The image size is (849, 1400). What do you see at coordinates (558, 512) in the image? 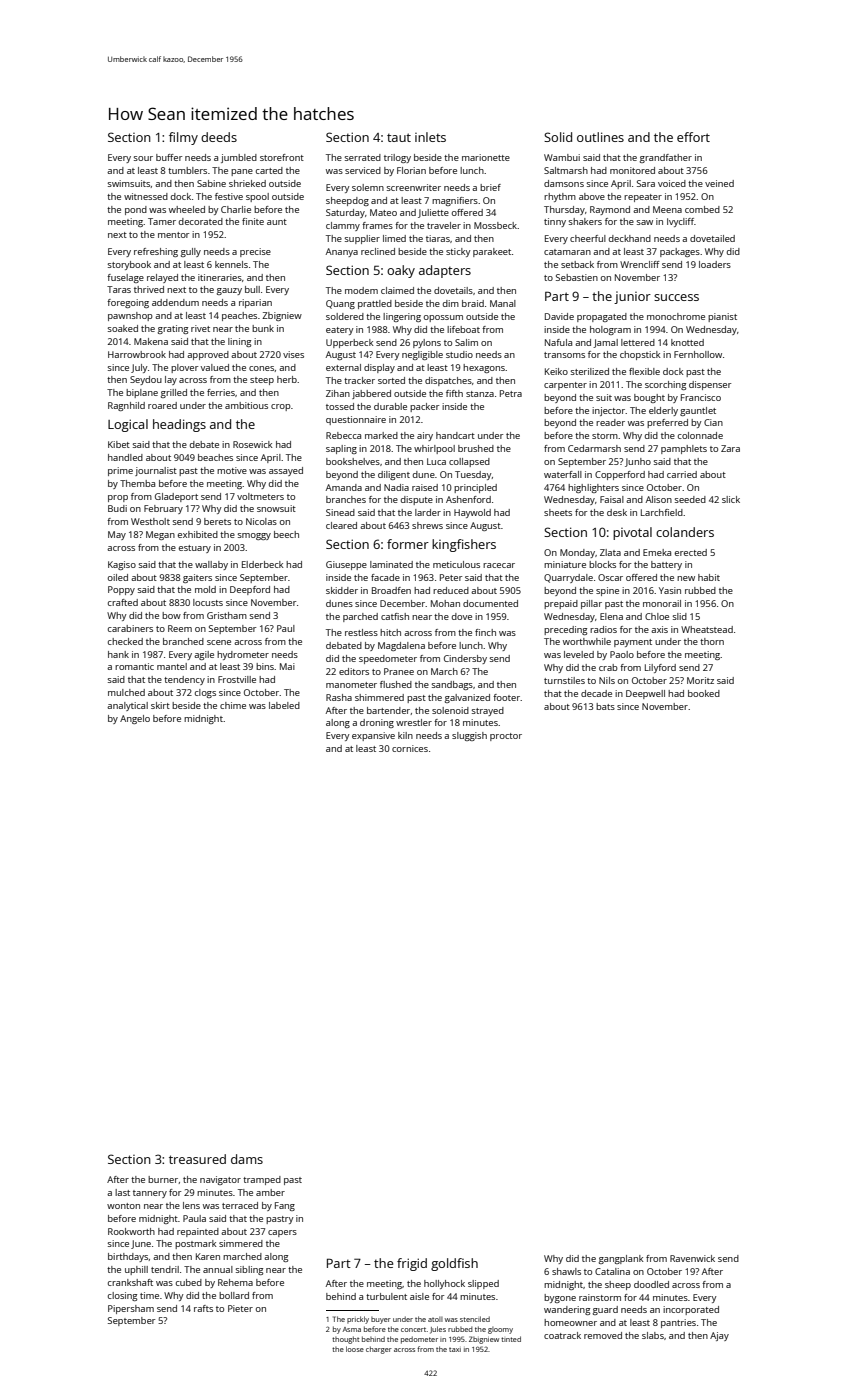
I see `sheets` at bounding box center [558, 512].
